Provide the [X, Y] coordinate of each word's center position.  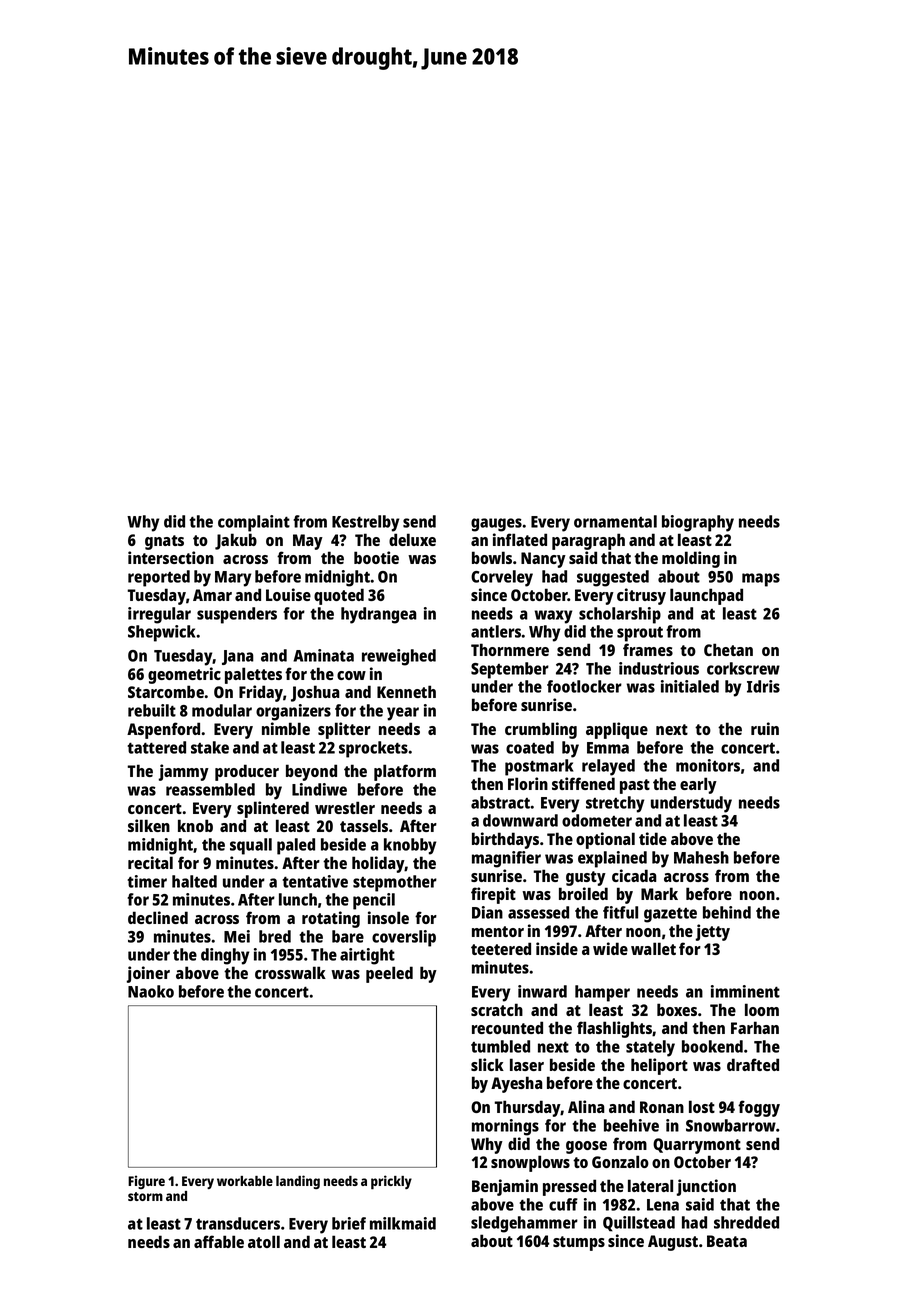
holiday [378, 864]
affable [219, 1241]
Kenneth [406, 691]
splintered [273, 809]
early [698, 785]
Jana [238, 657]
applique [617, 730]
